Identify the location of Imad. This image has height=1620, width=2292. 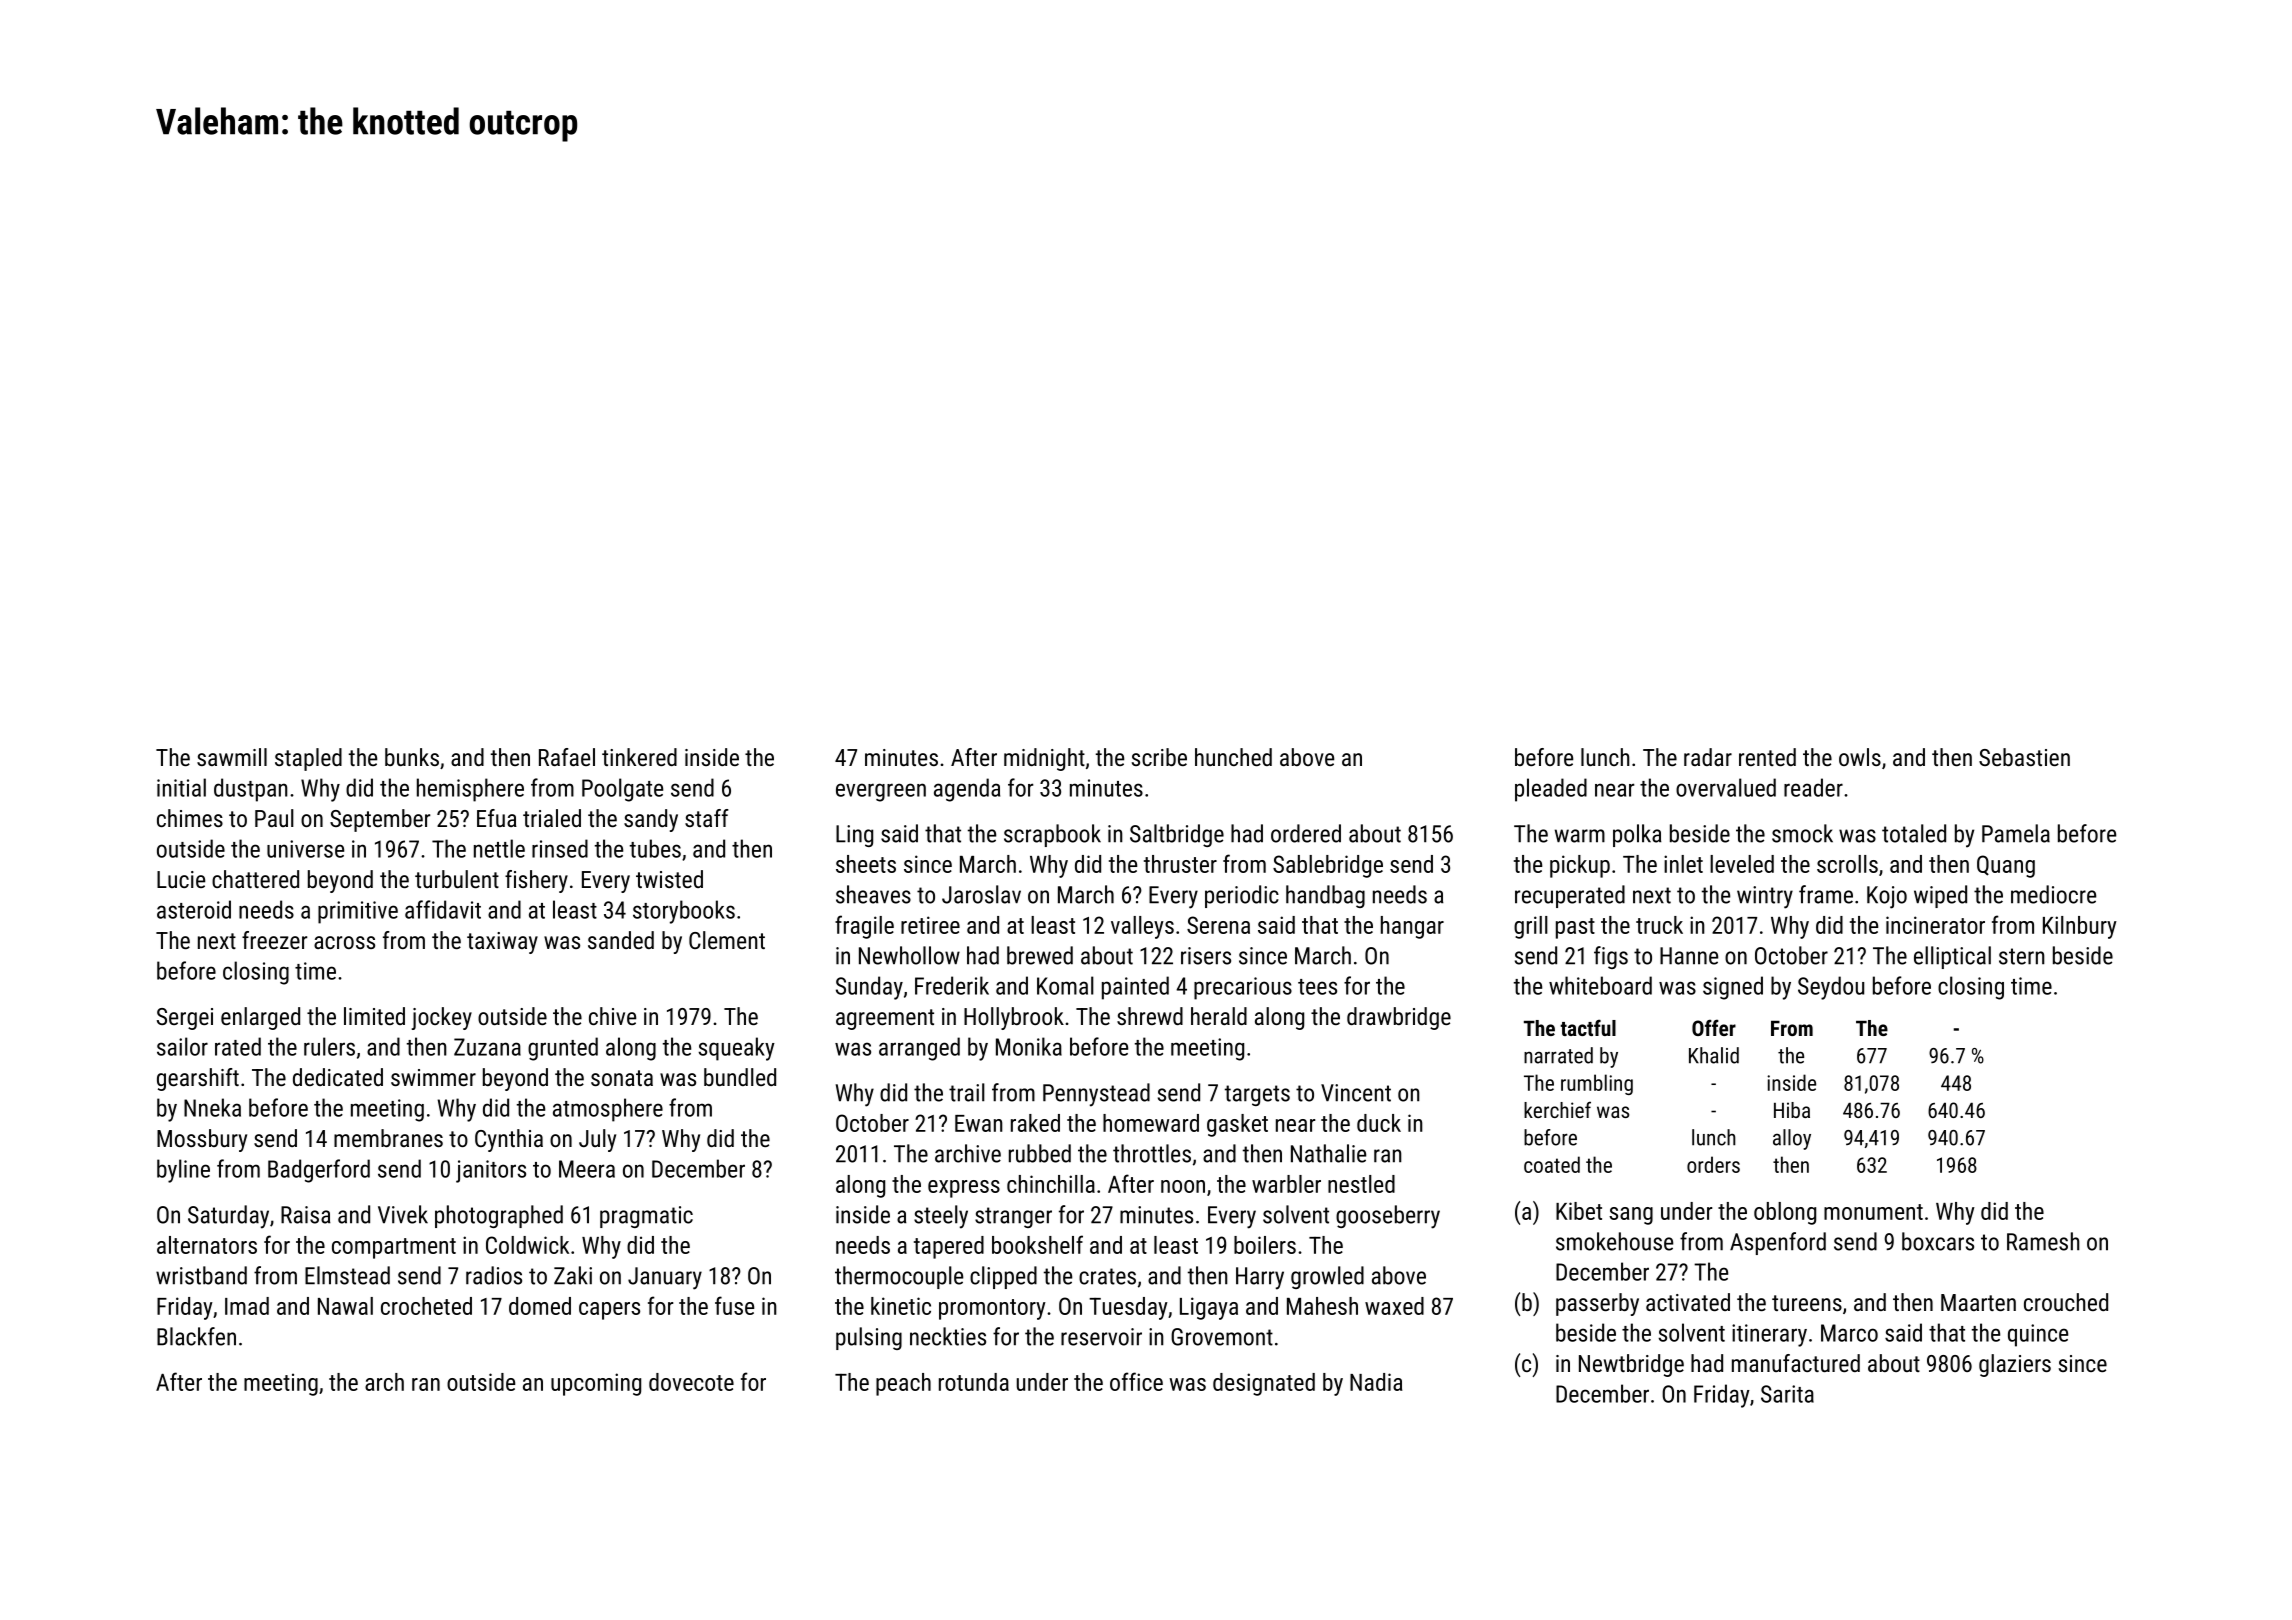
(247, 1306).
